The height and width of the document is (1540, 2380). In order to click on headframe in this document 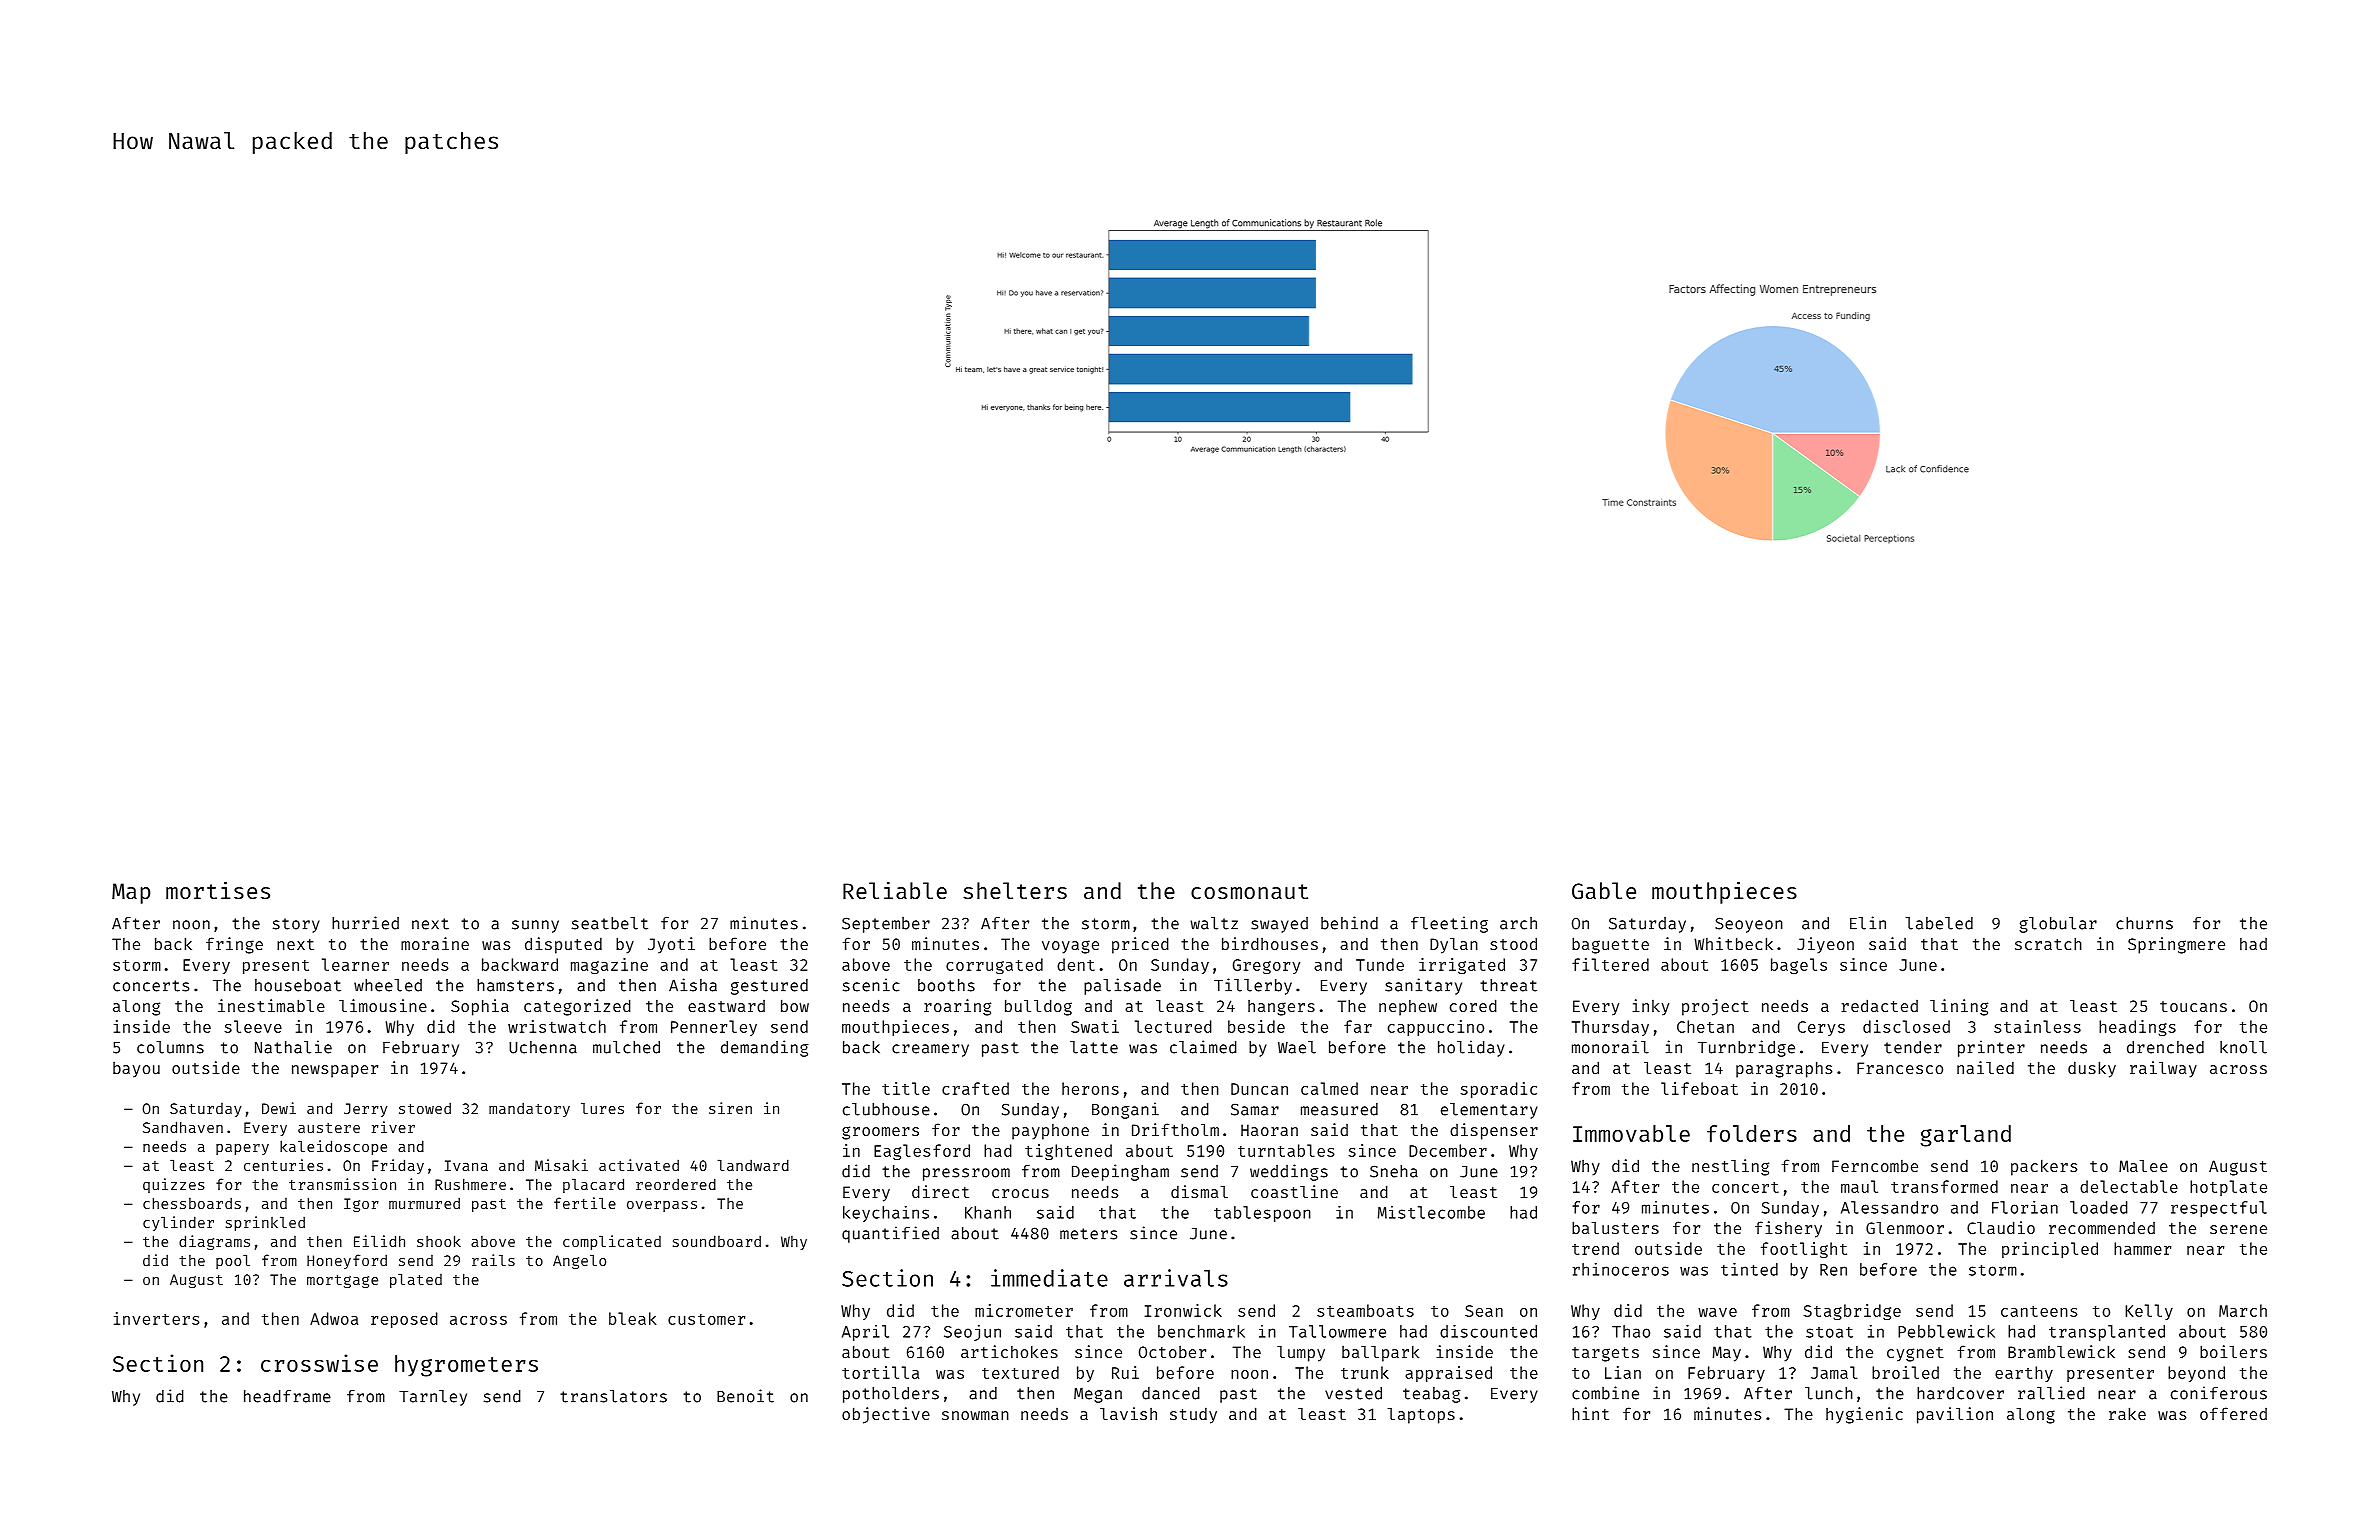, I will do `click(287, 1396)`.
